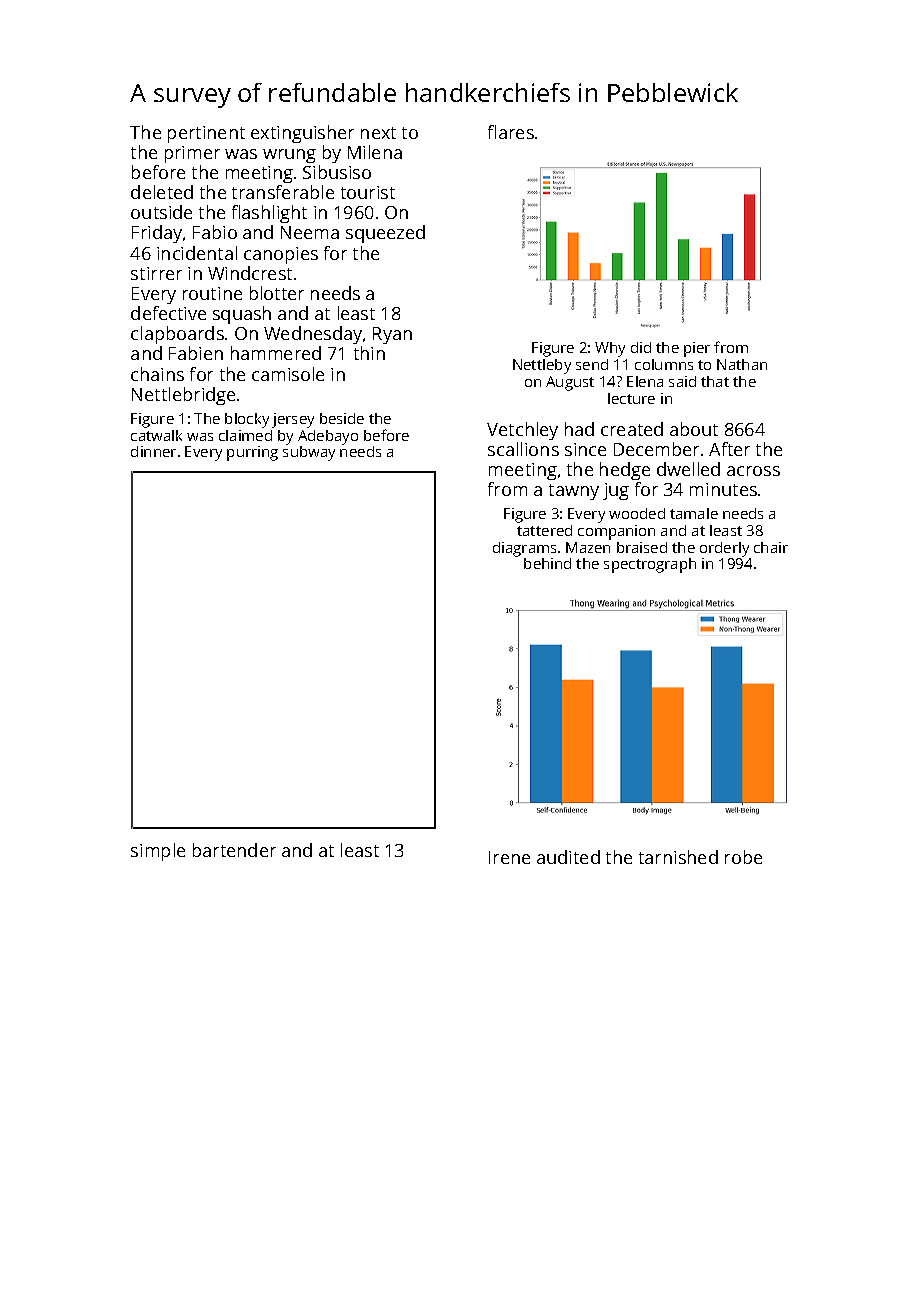 This screenshot has height=1311, width=924. I want to click on purring, so click(252, 453).
